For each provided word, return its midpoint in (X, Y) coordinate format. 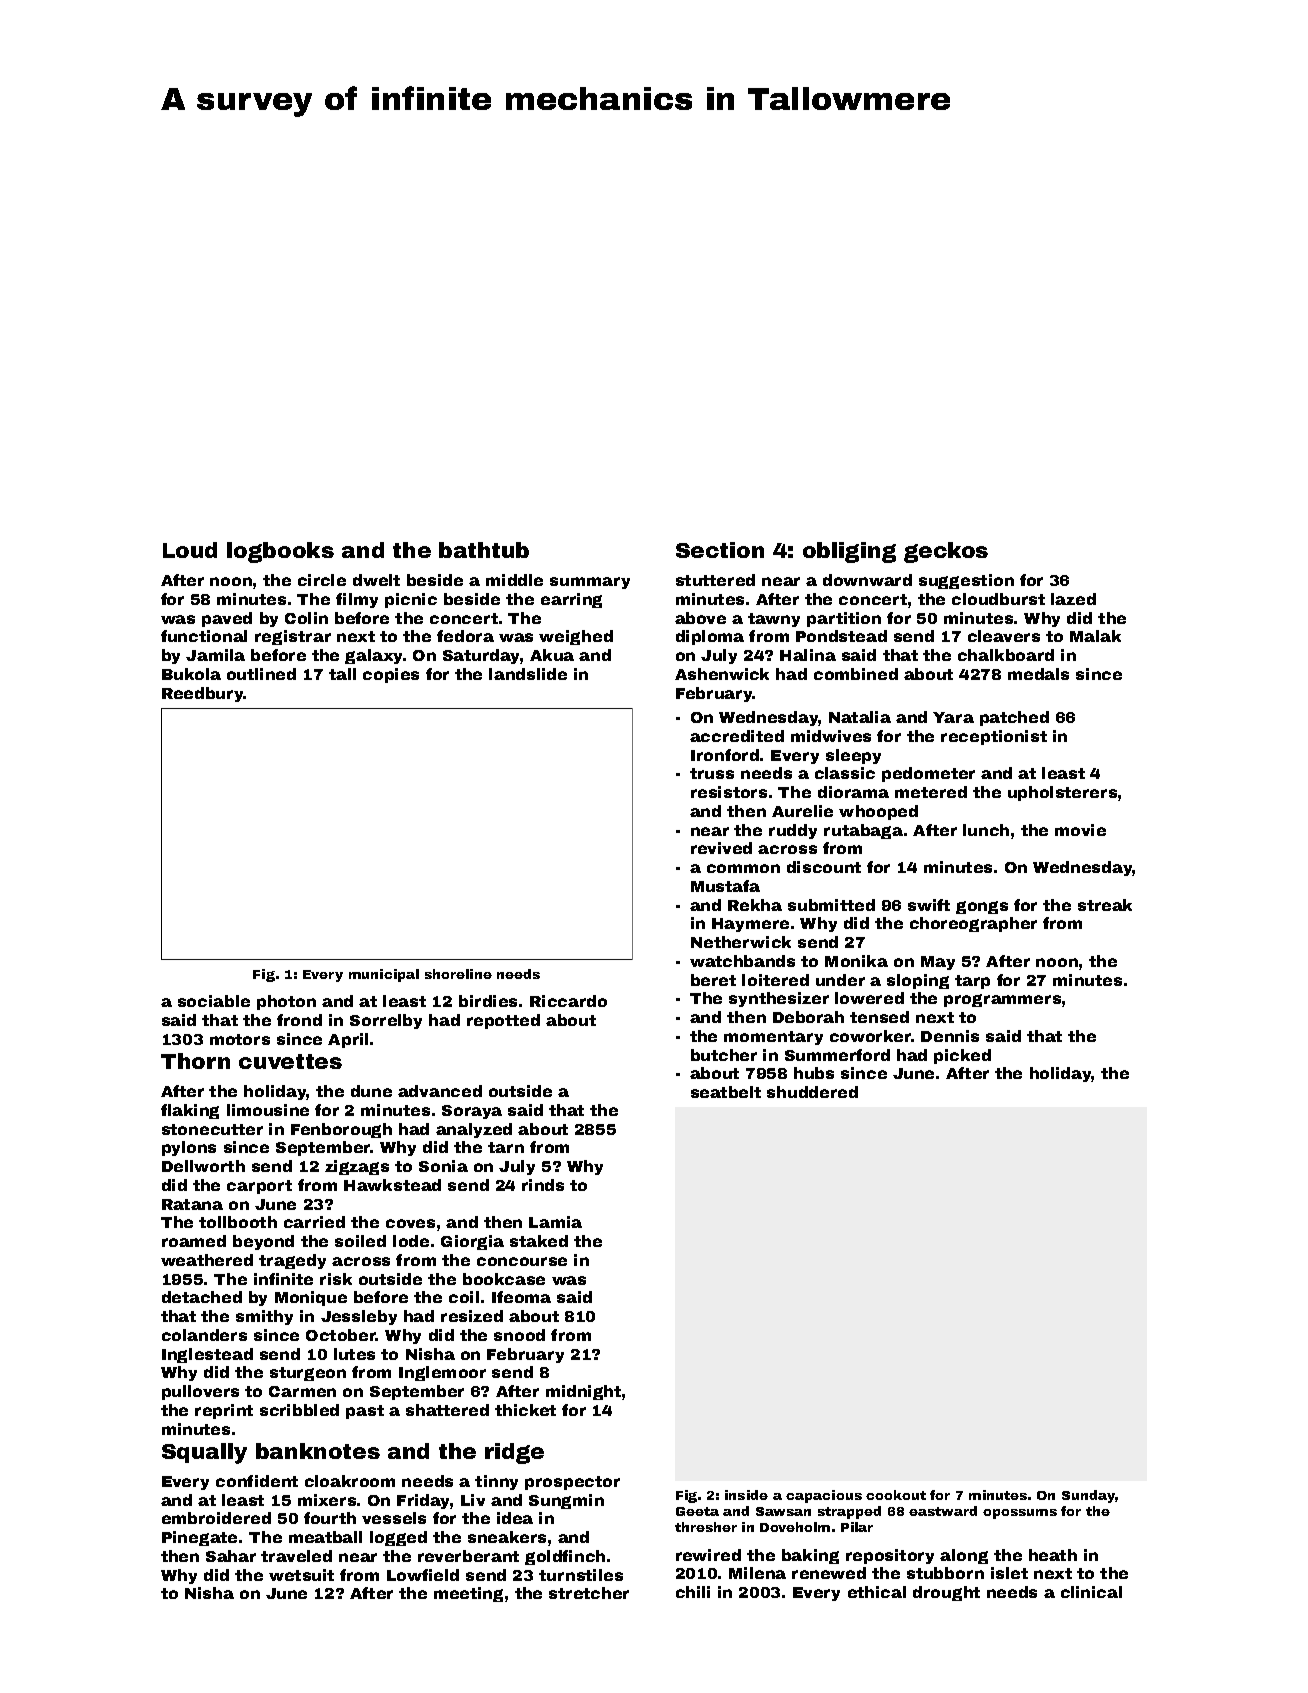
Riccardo (568, 1001)
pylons (189, 1148)
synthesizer (779, 999)
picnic (411, 600)
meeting (468, 1594)
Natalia (860, 717)
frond (299, 1020)
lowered (869, 998)
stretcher (589, 1593)
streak (1105, 905)
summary (590, 583)
